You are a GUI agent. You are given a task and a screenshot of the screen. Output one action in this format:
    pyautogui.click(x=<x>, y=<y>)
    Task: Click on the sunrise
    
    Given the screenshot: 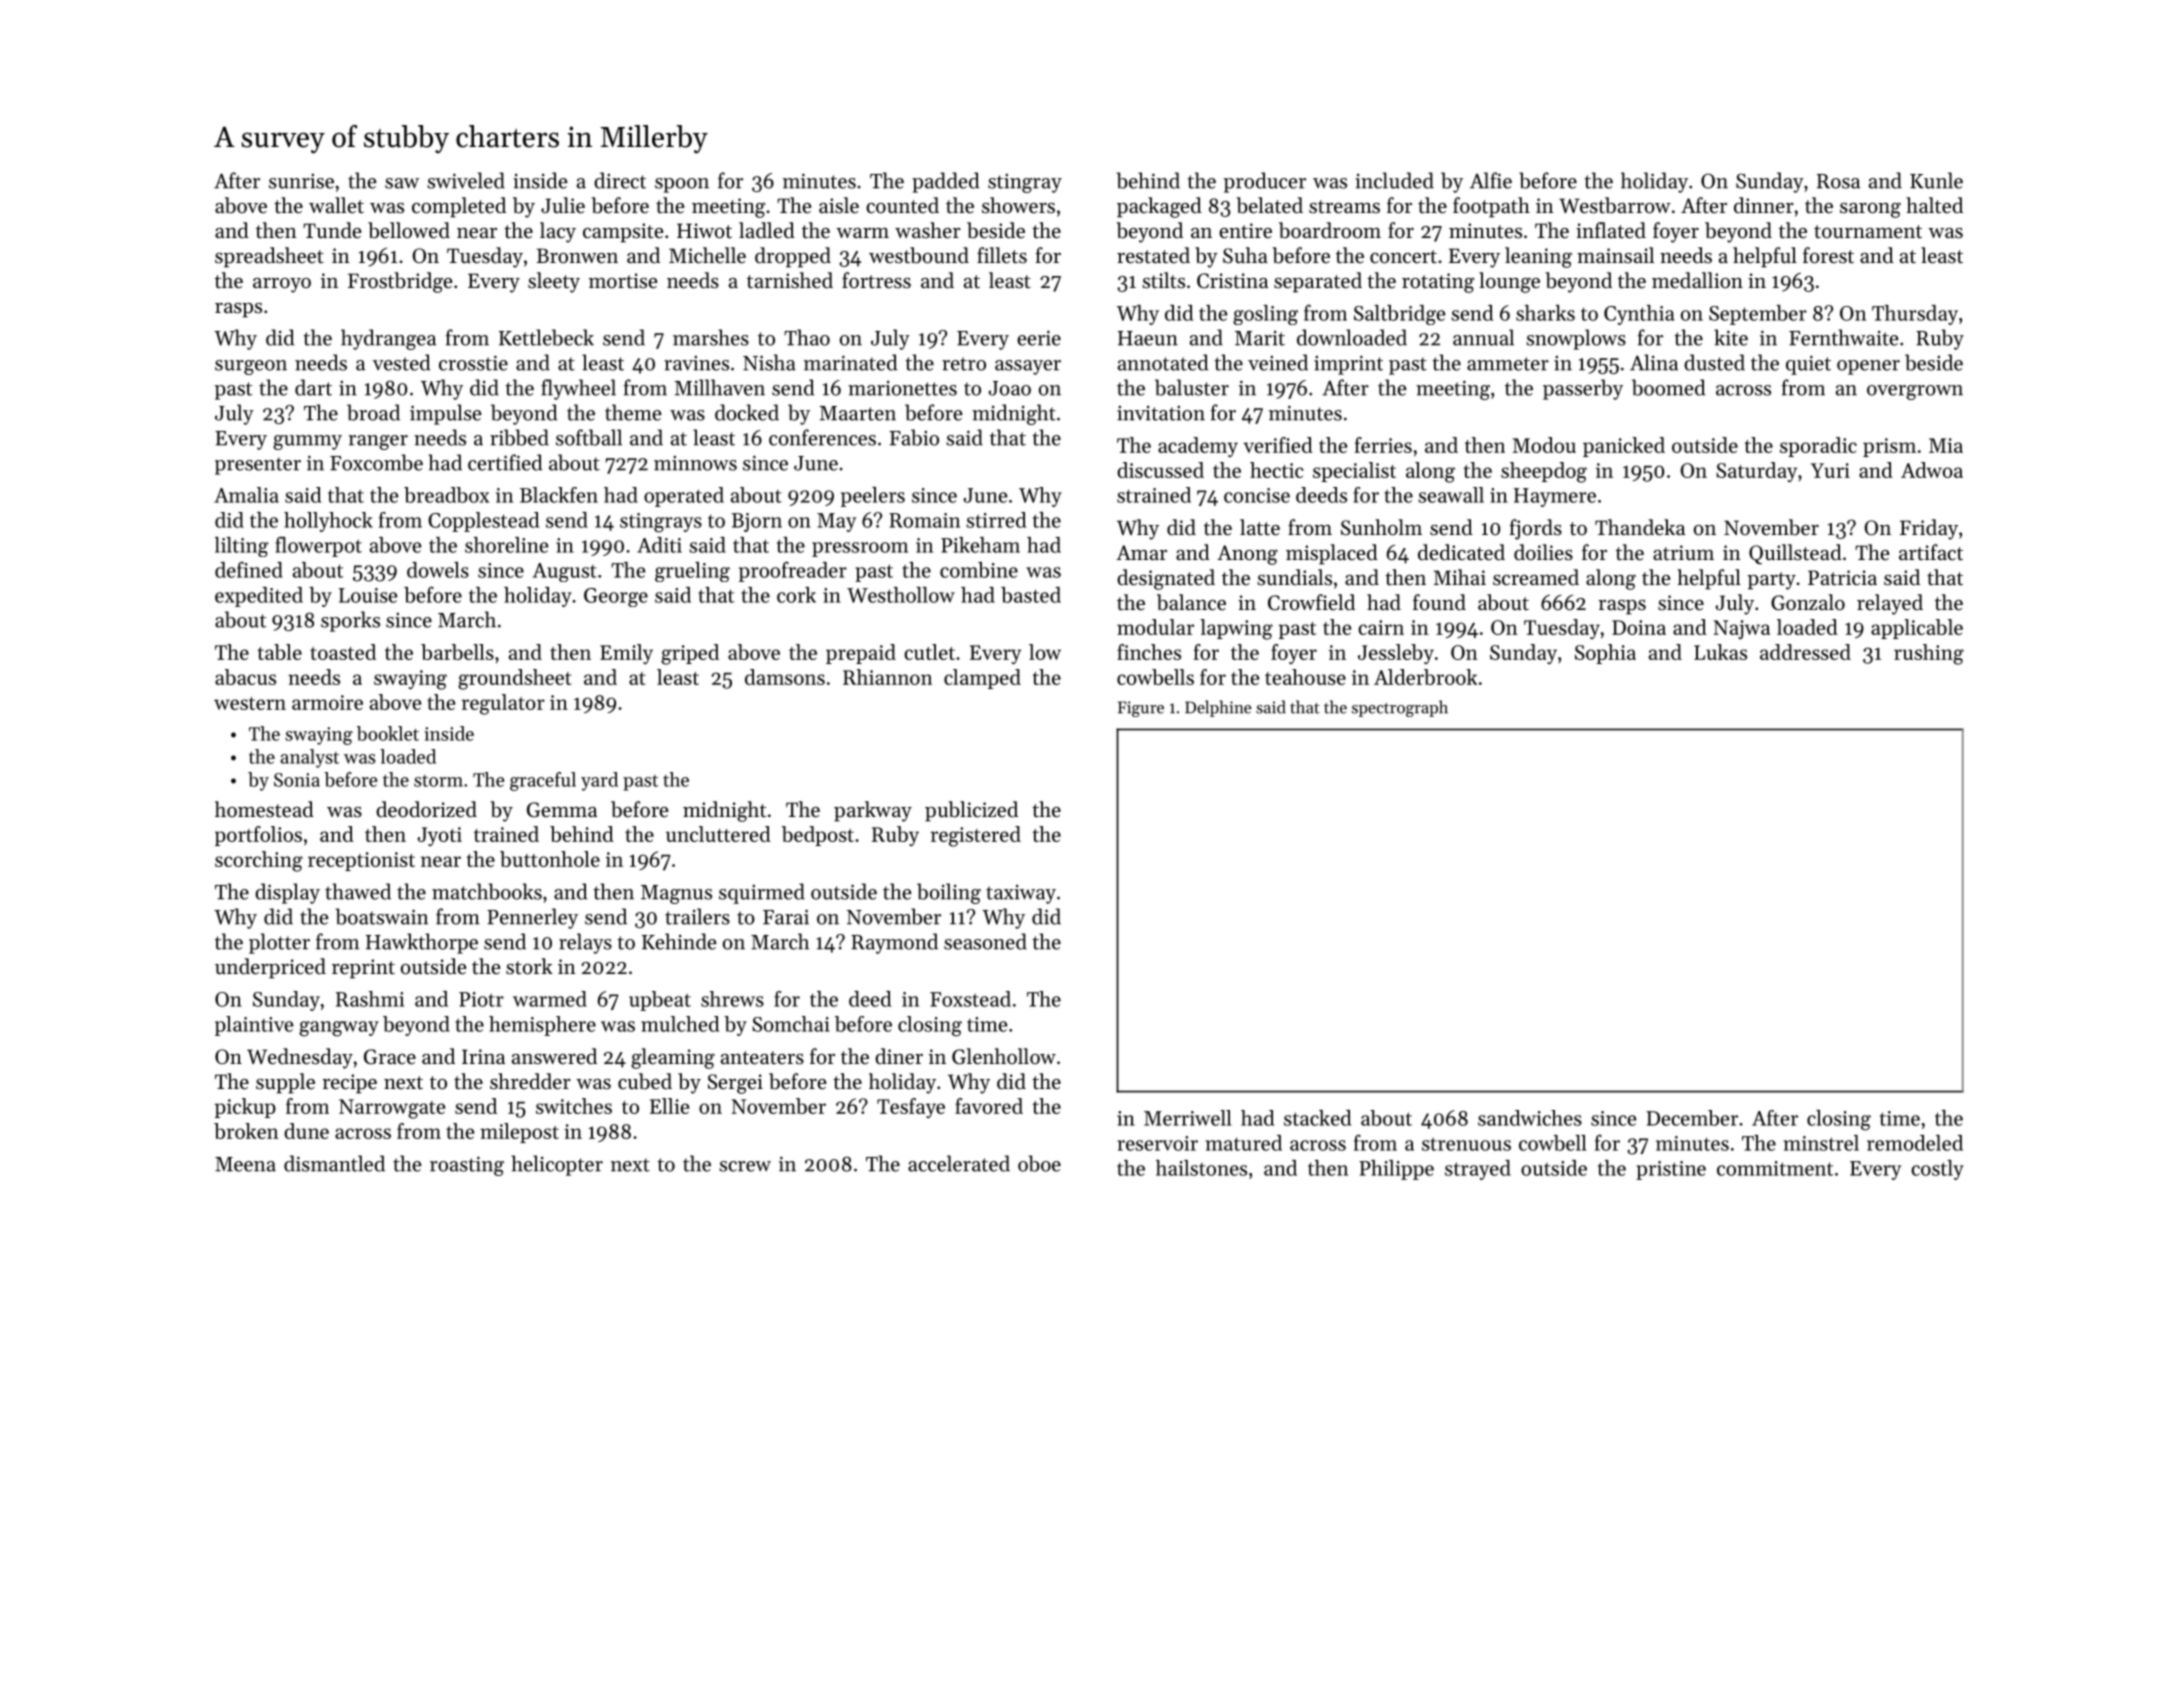 What is the action you would take?
    pyautogui.click(x=301, y=181)
